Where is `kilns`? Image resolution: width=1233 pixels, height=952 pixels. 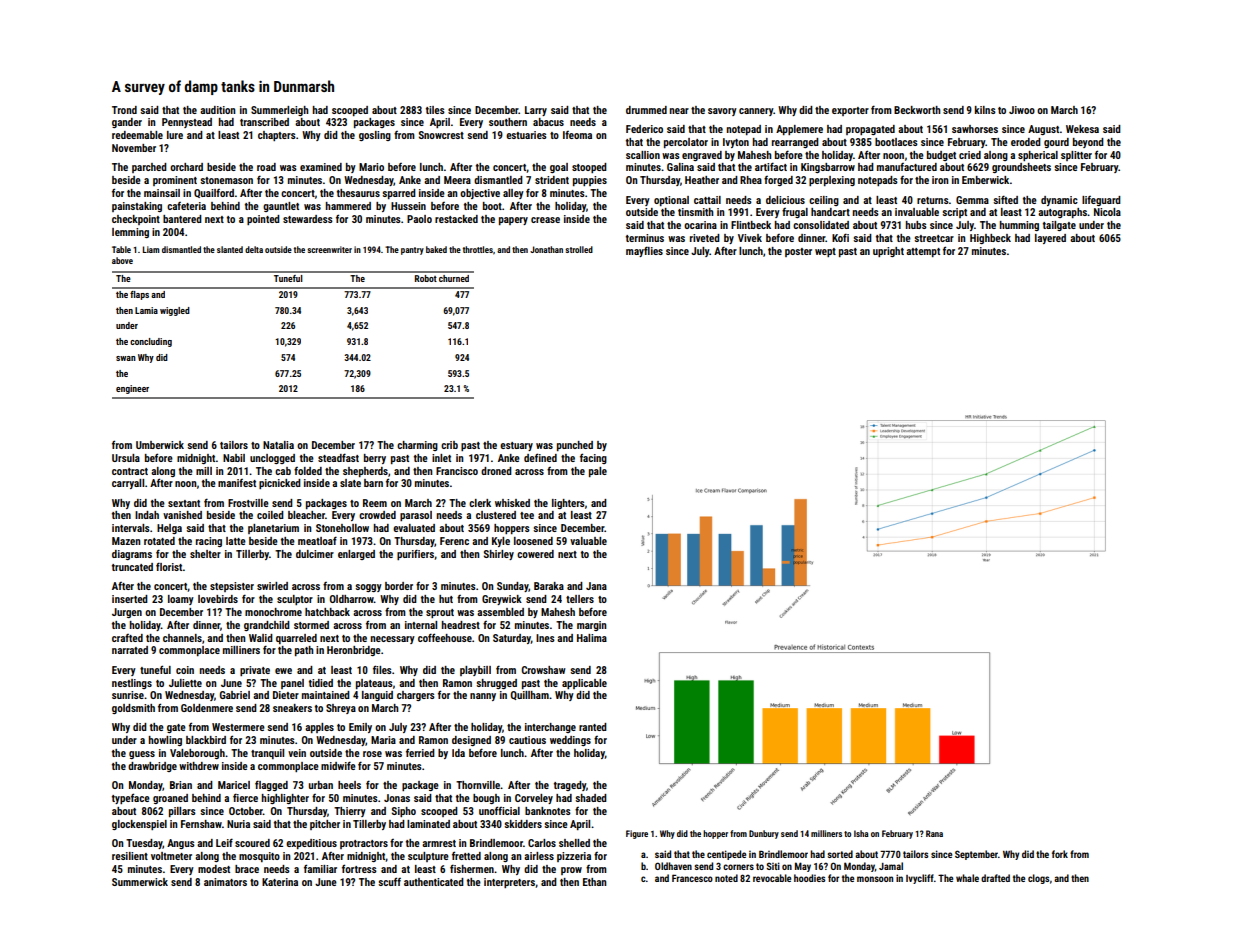 kilns is located at coordinates (985, 110).
